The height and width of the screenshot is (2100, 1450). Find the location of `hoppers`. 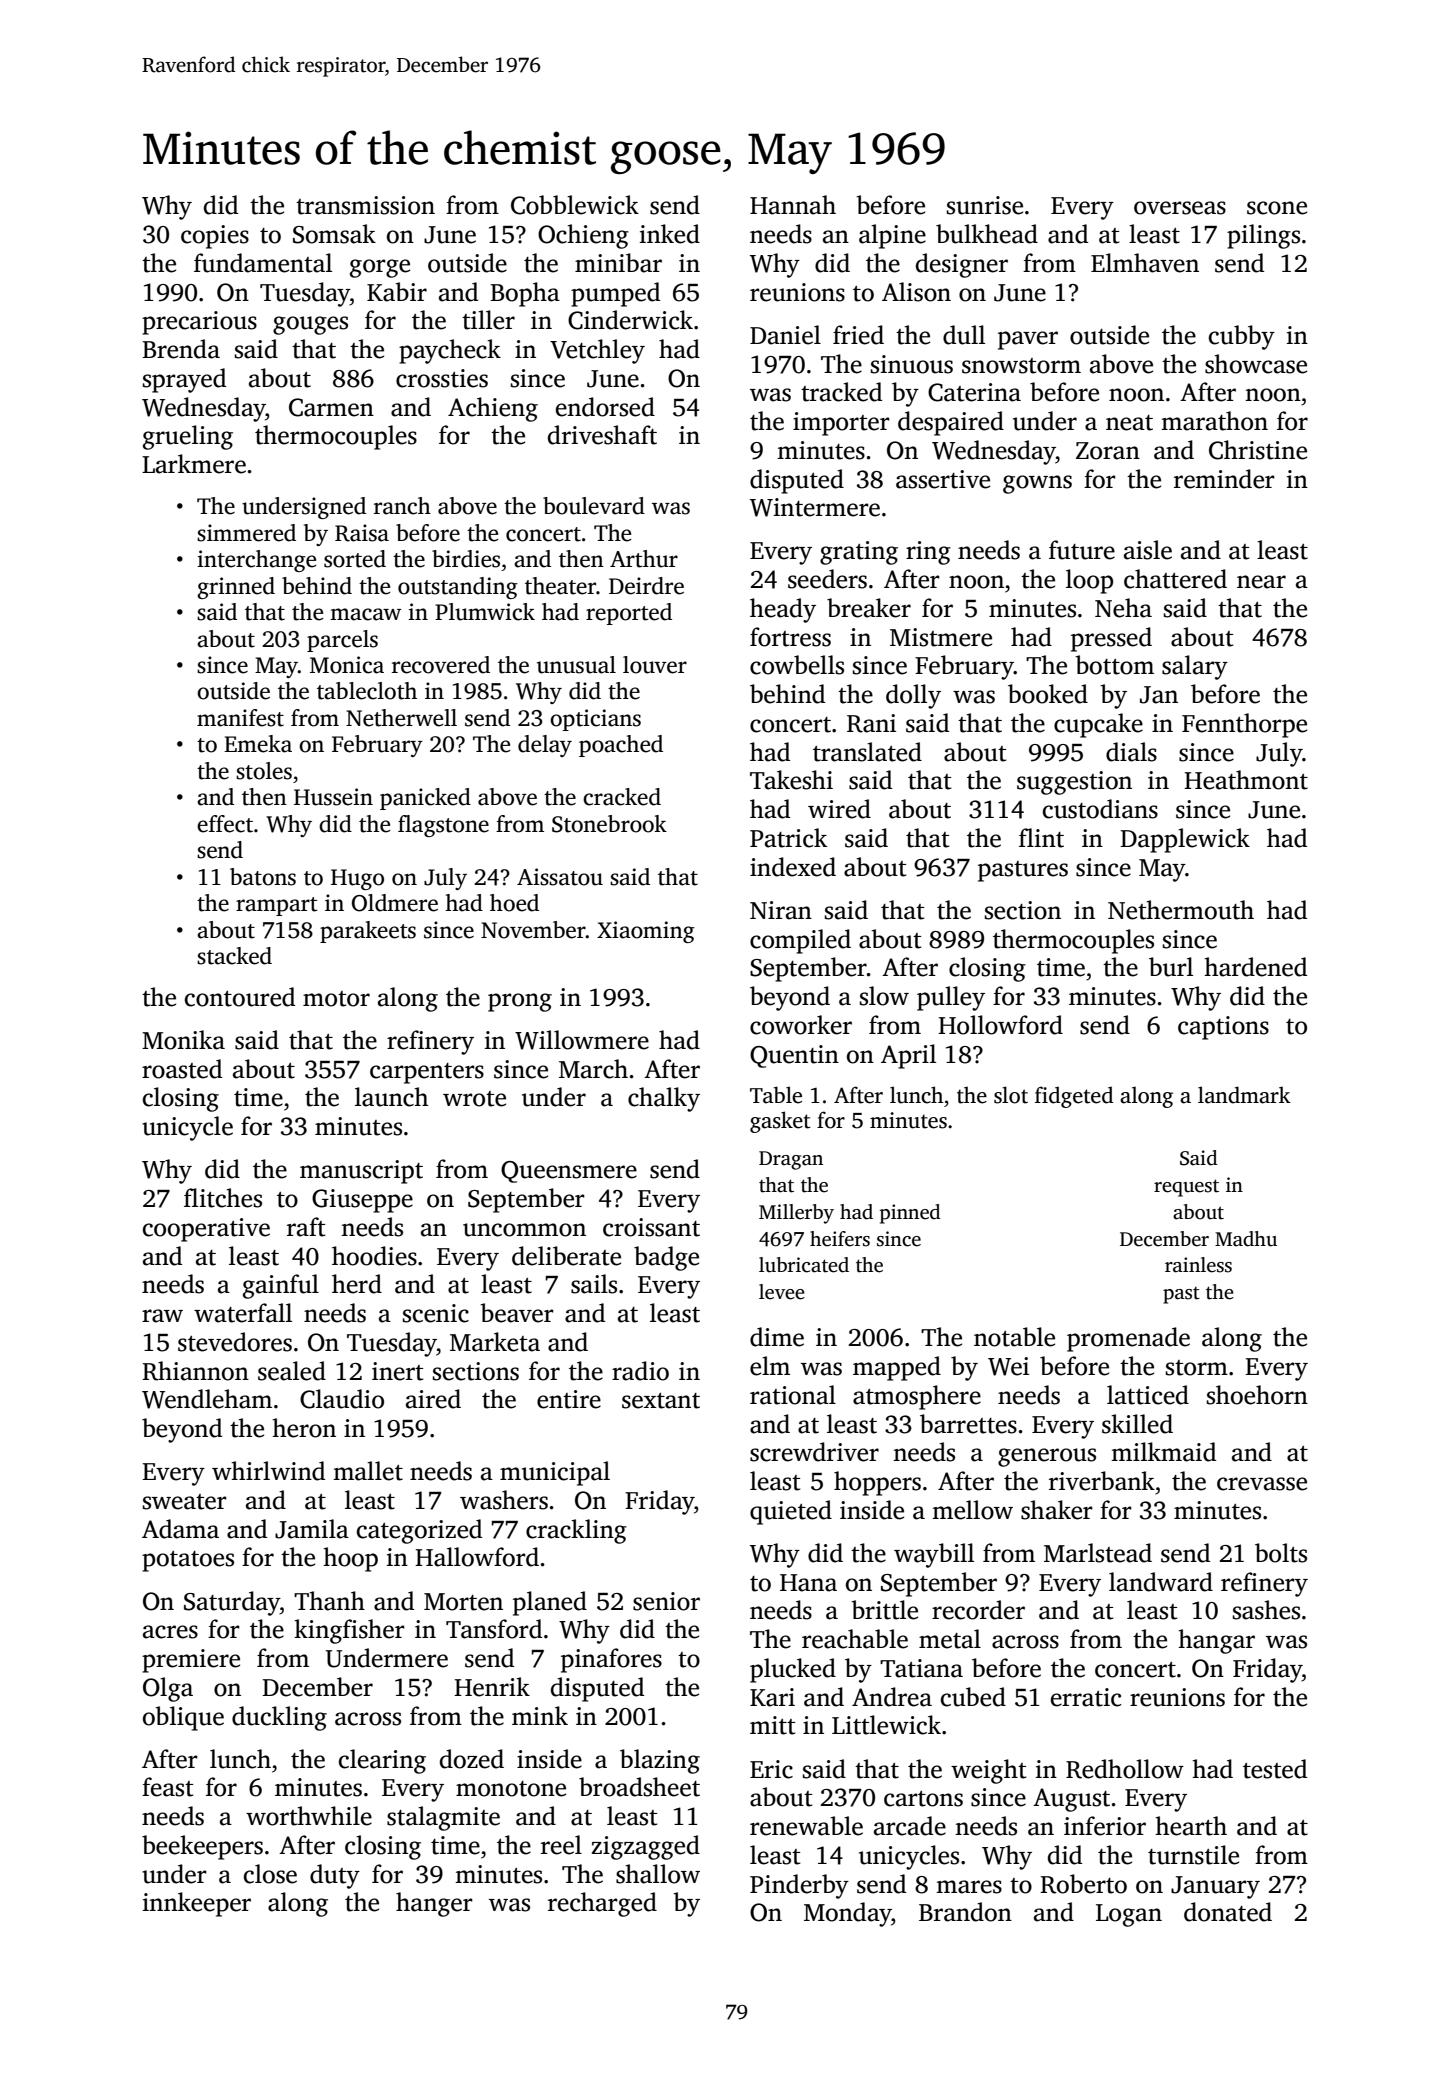

hoppers is located at coordinates (877, 1483).
